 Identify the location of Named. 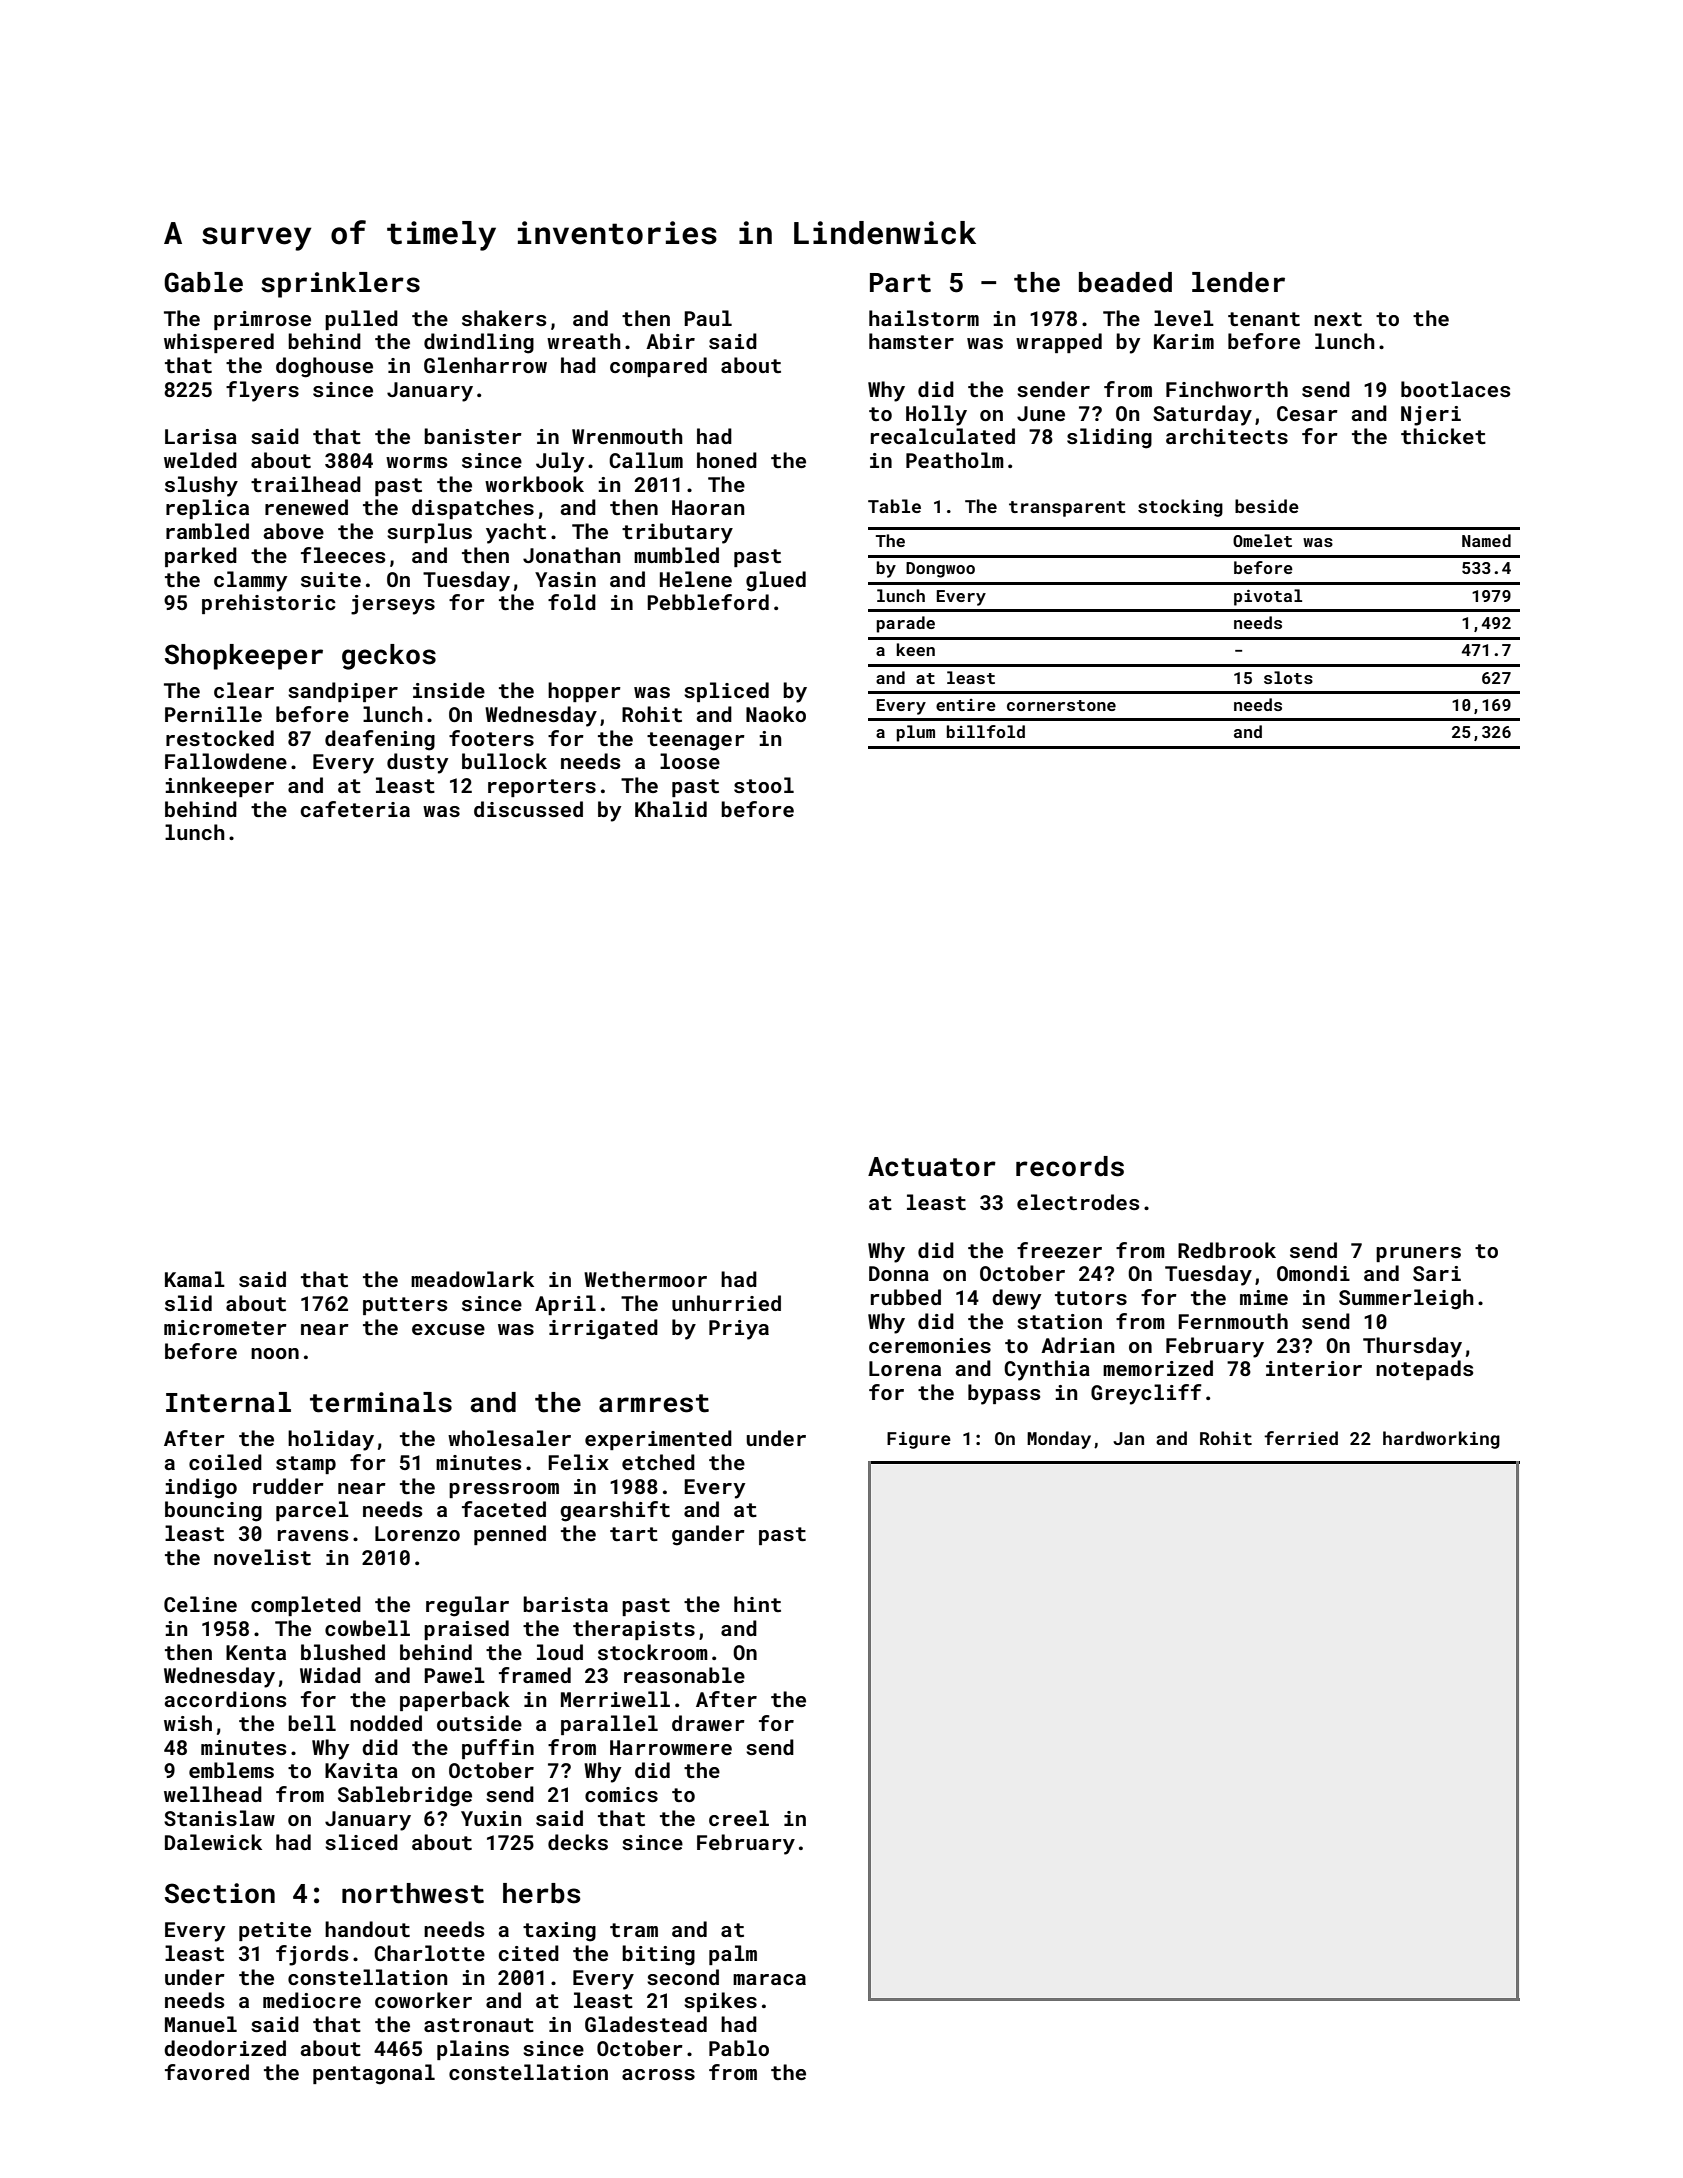
(1486, 540).
